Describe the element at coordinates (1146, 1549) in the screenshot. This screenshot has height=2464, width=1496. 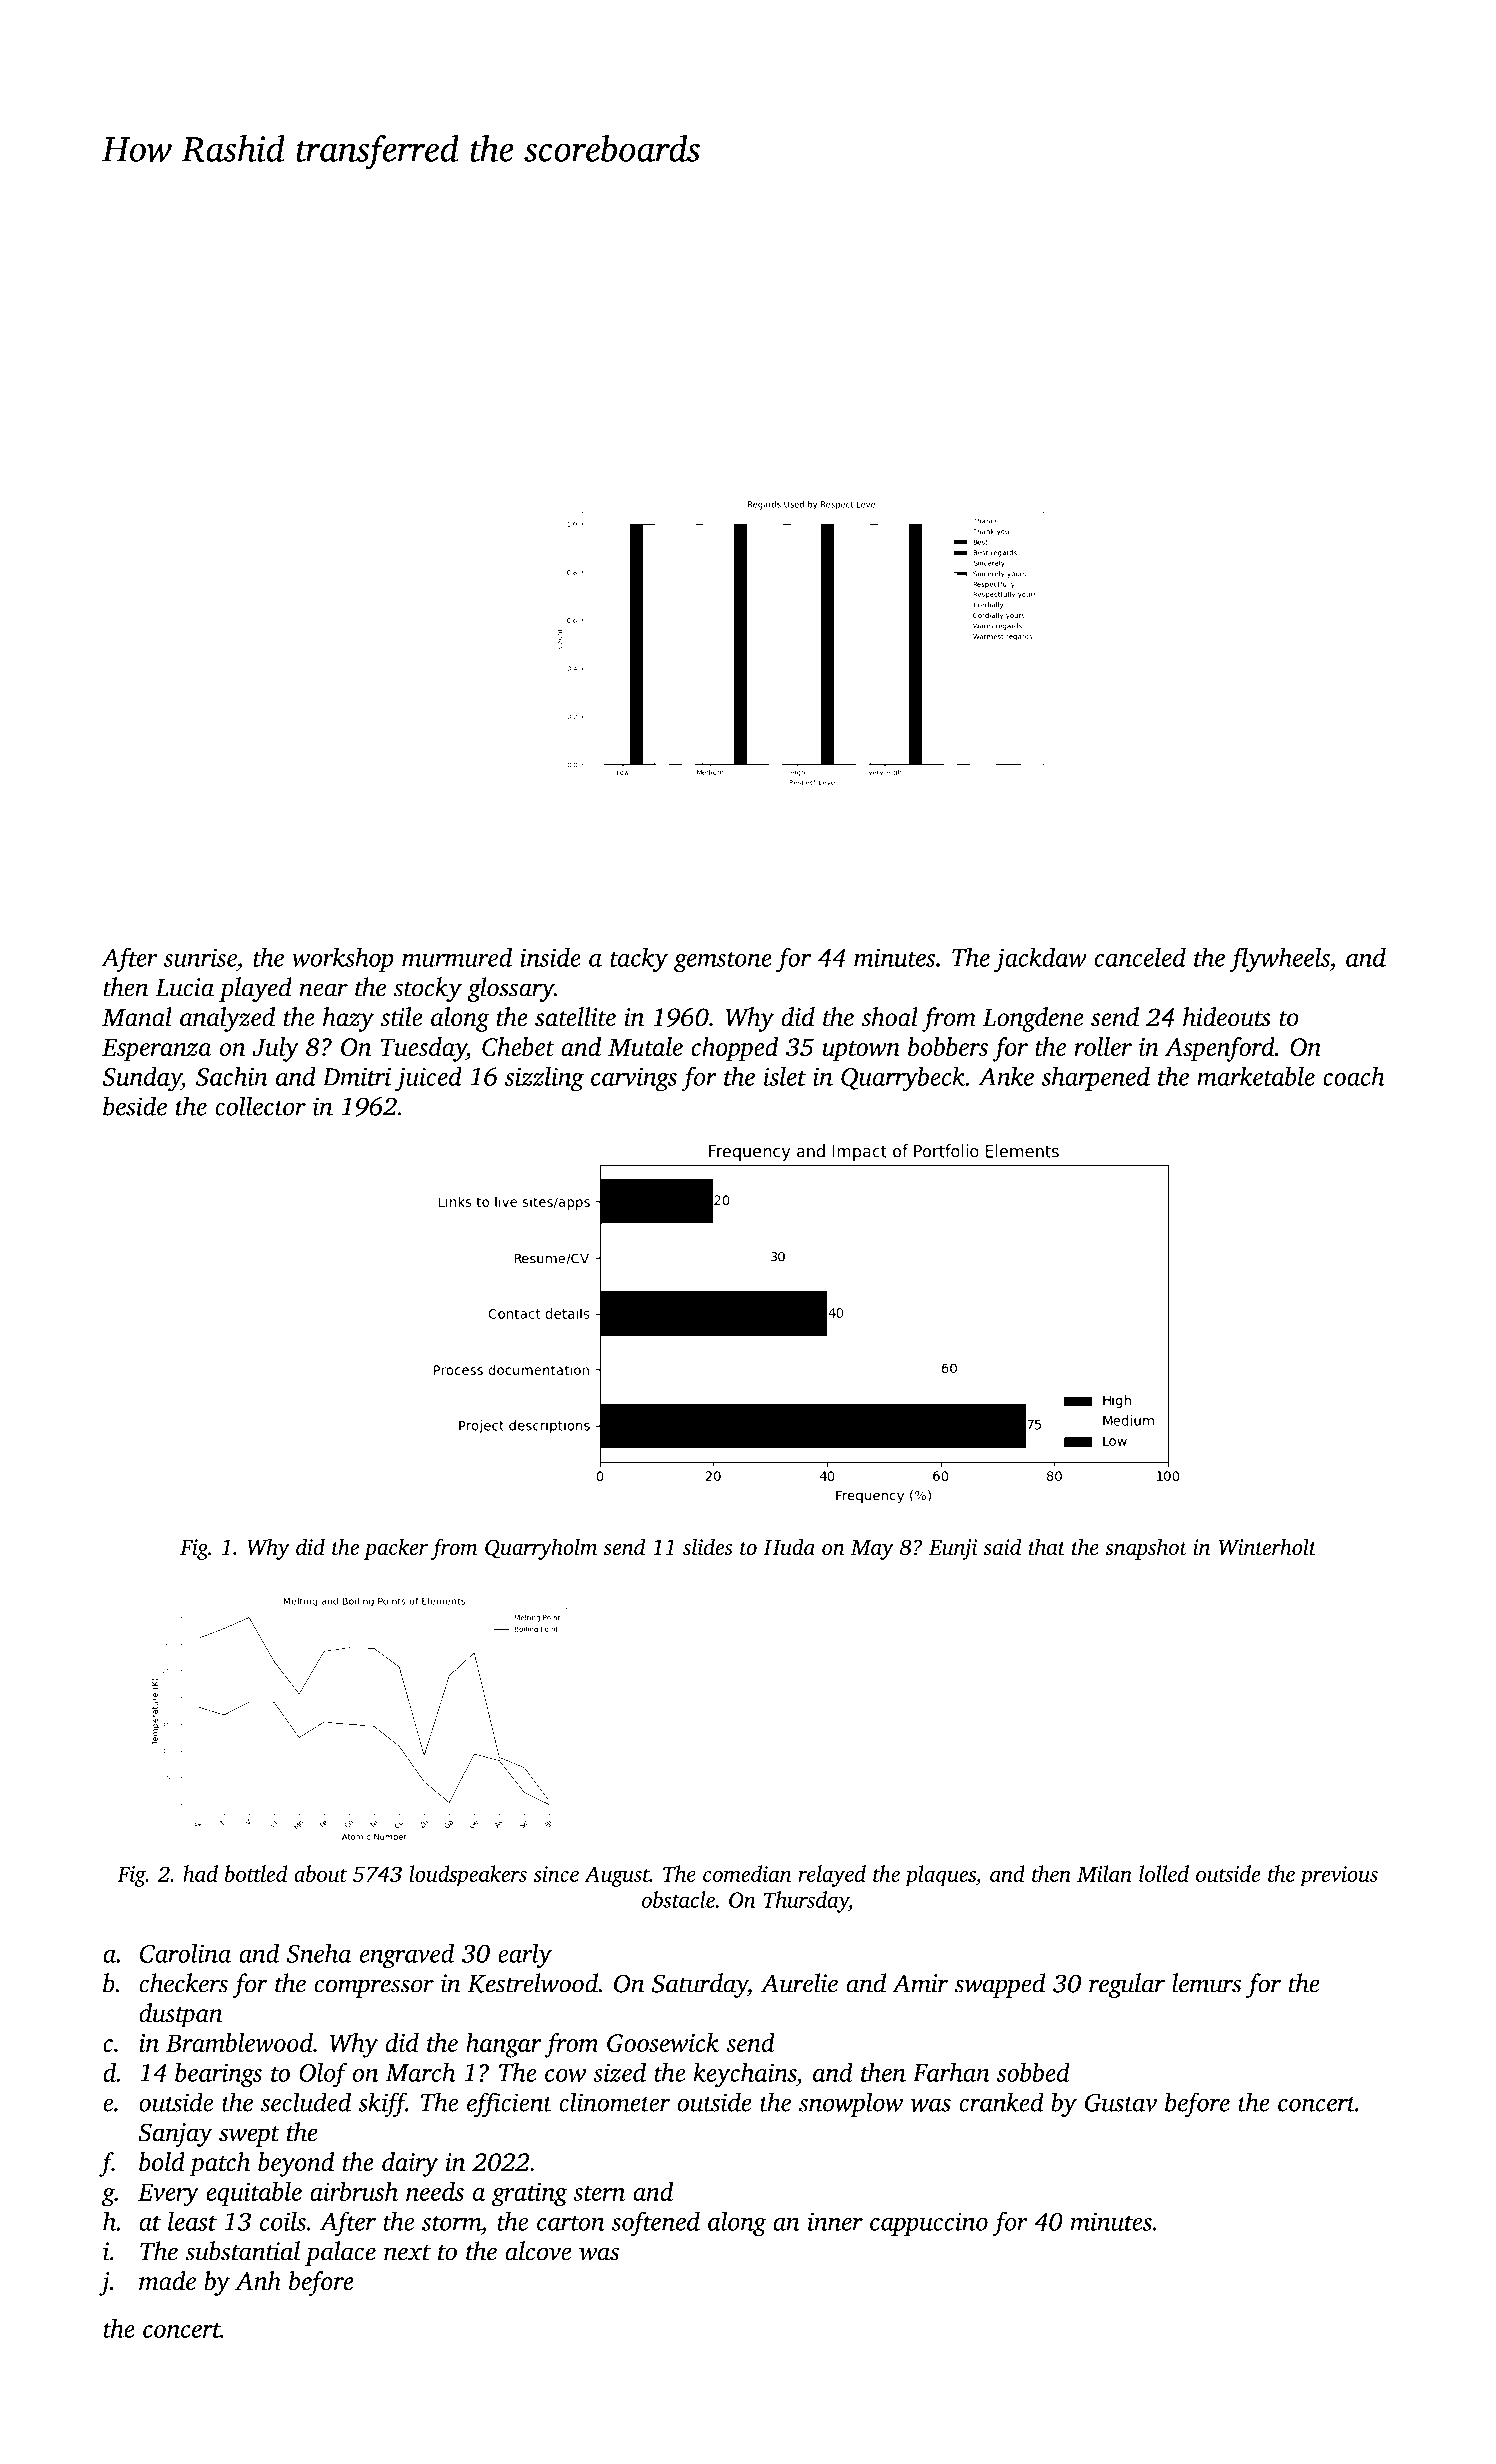
I see `snapshot` at that location.
